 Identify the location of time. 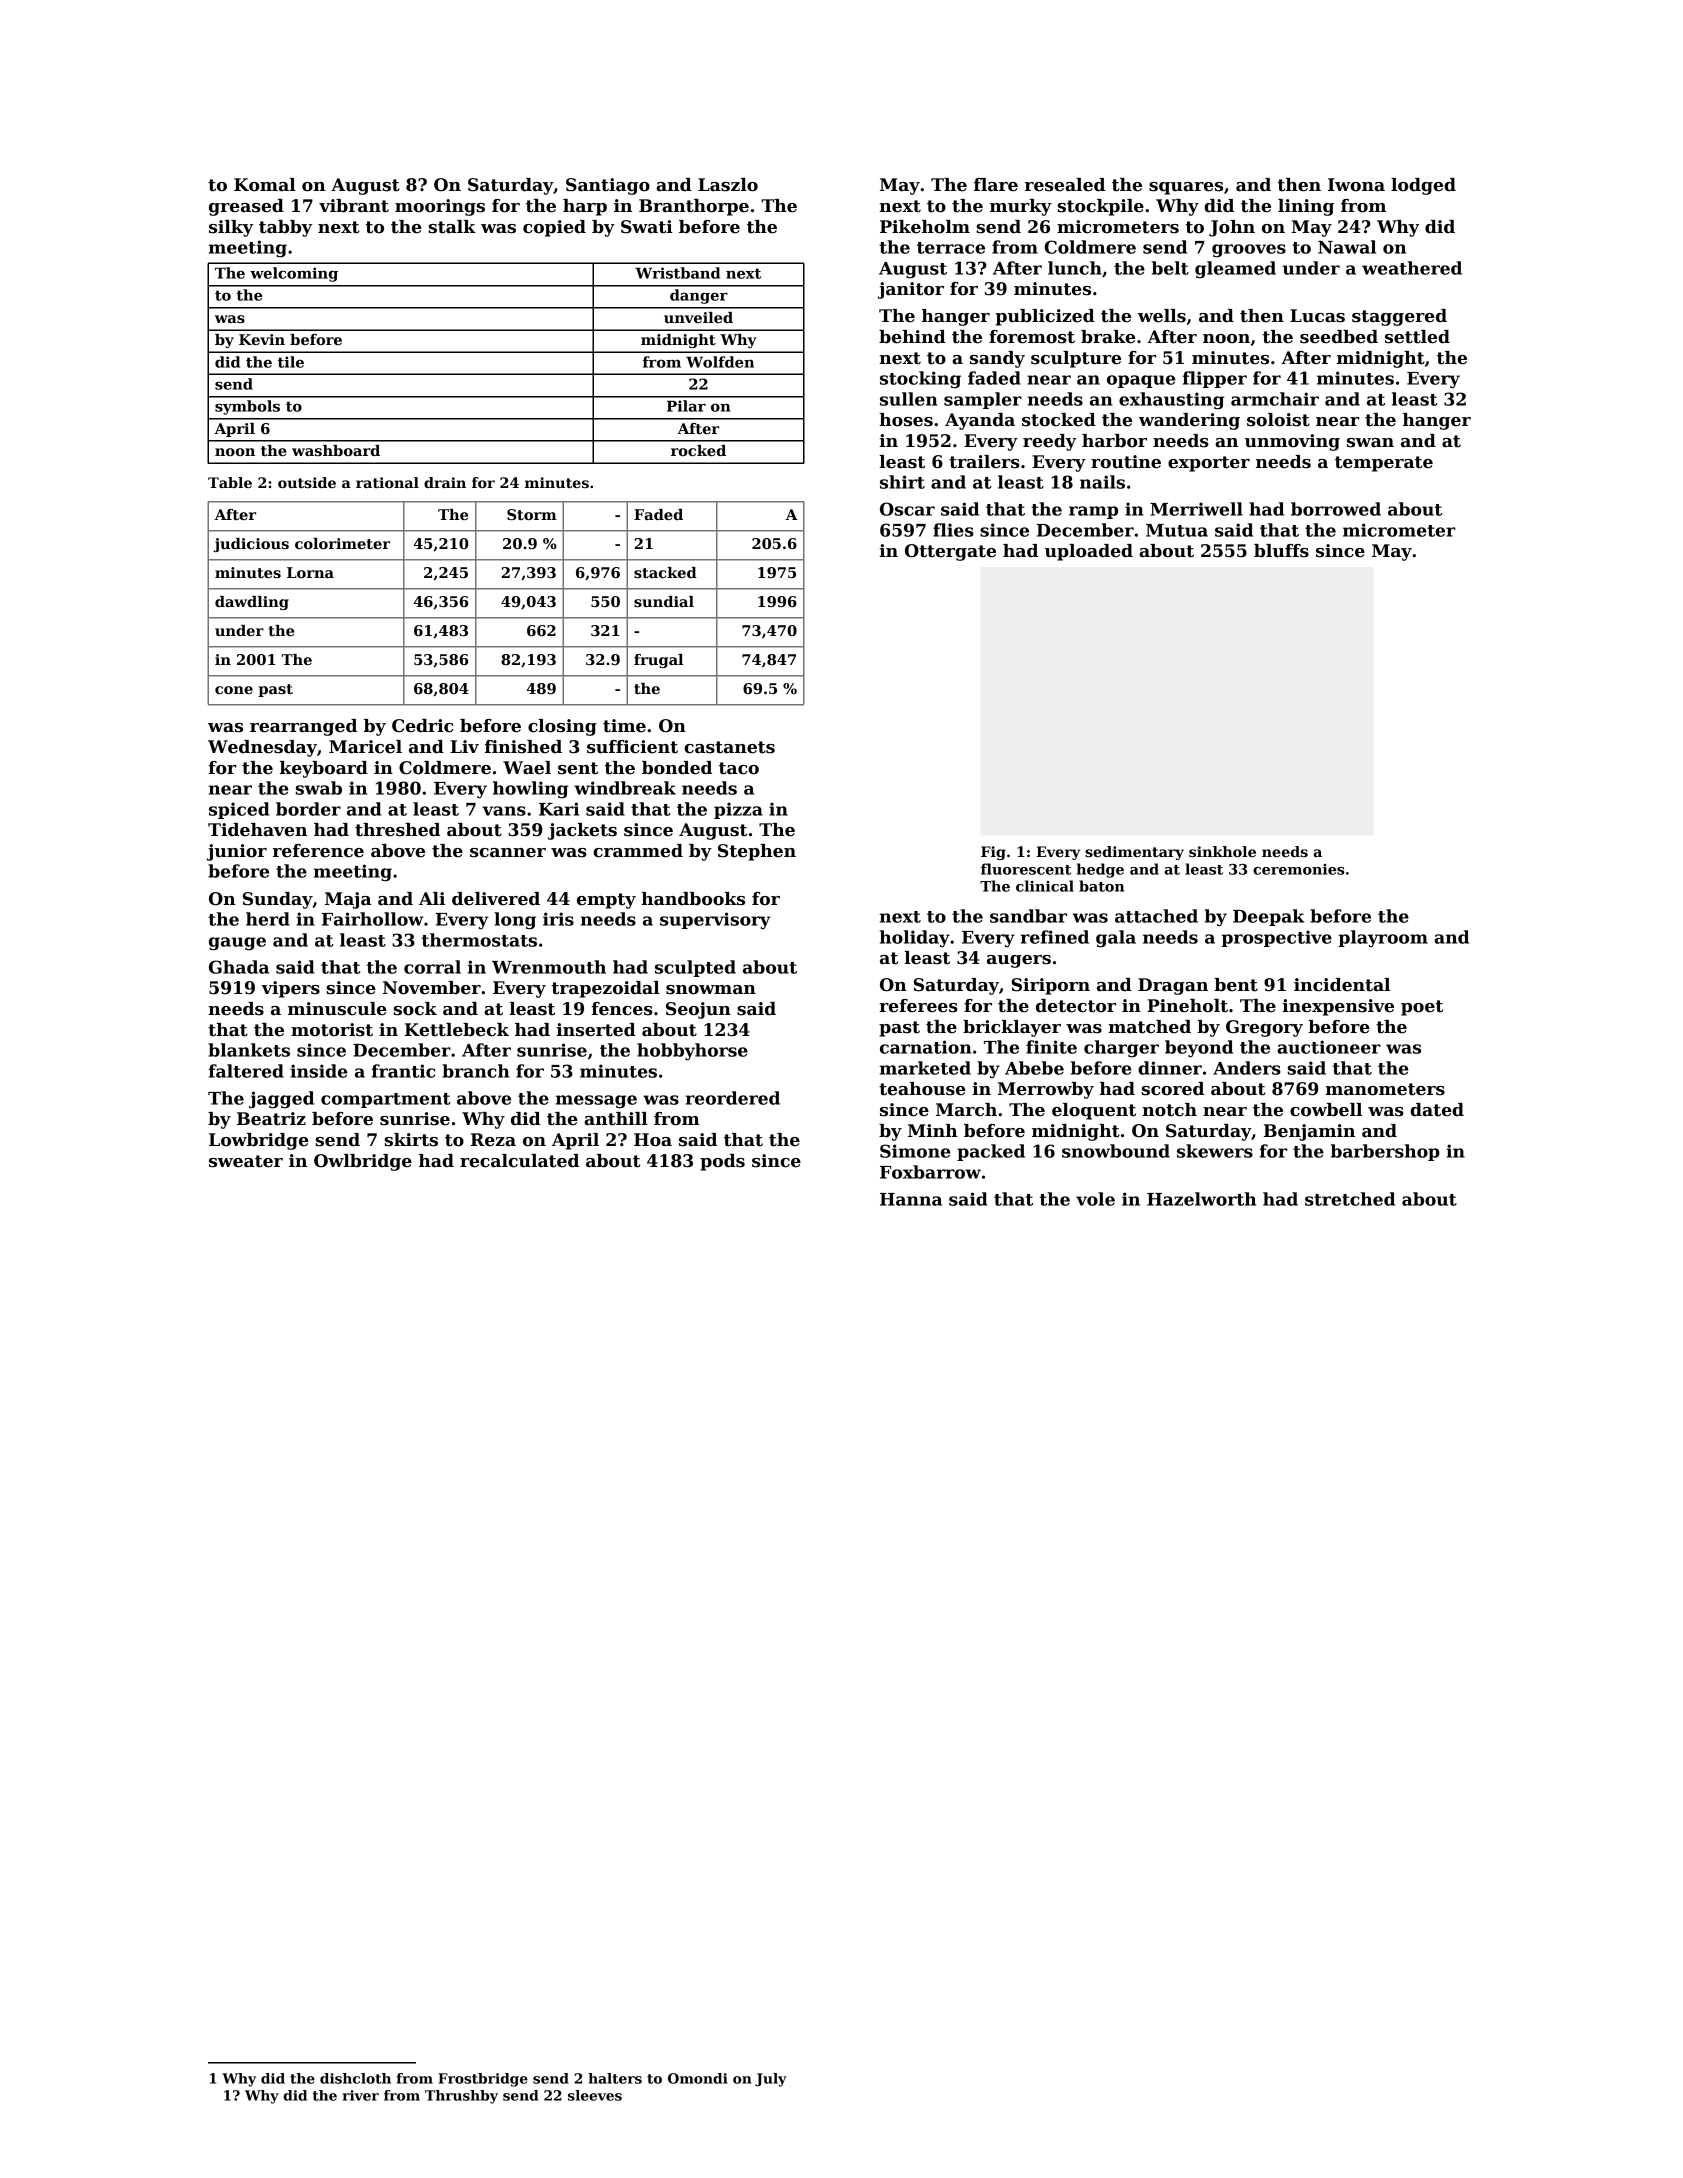
(624, 726).
